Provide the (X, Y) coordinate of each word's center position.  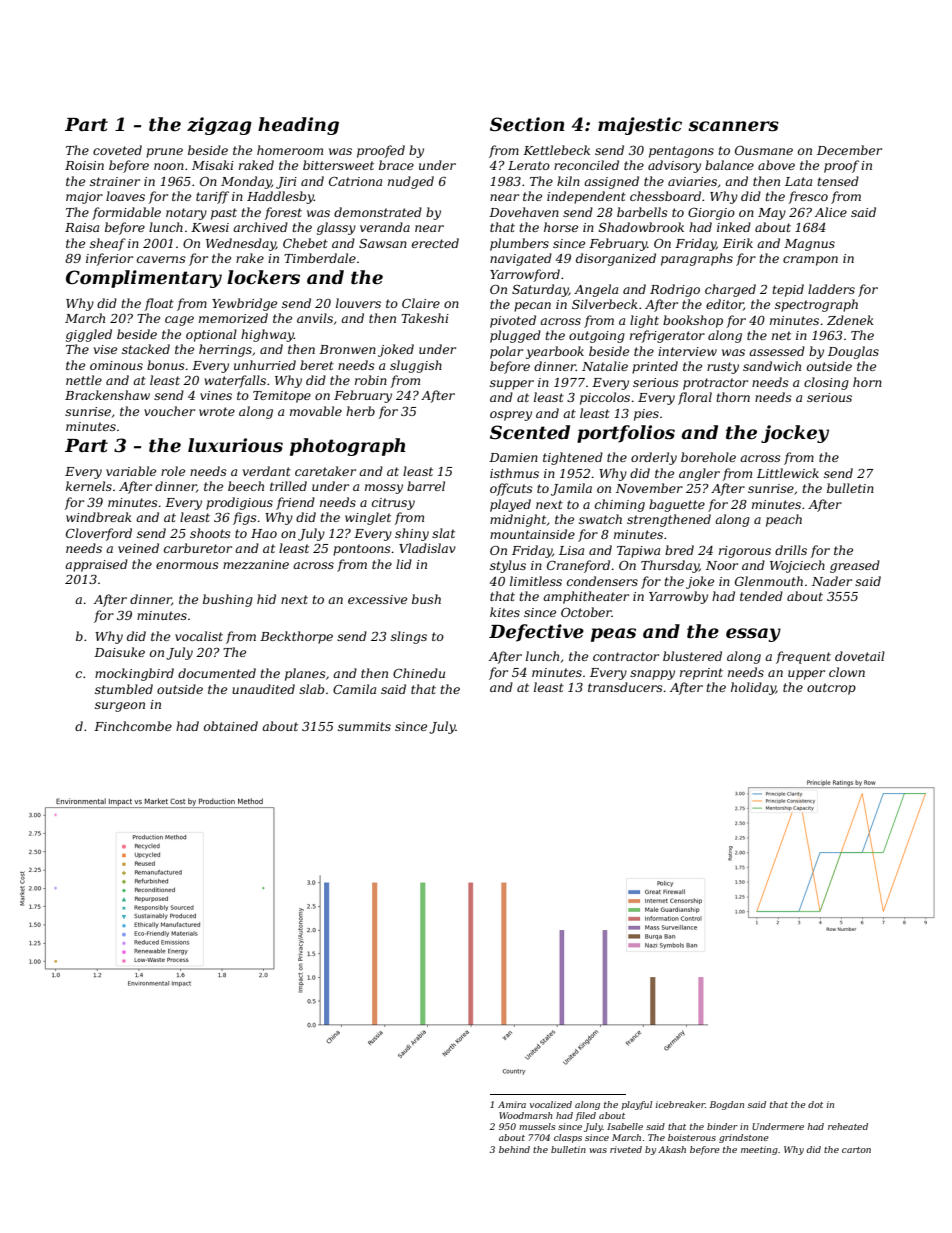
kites (505, 612)
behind (514, 1149)
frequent (803, 657)
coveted (117, 150)
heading (298, 126)
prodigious (239, 503)
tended (761, 596)
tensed (838, 181)
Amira (512, 1104)
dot (815, 1104)
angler (699, 474)
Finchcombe (133, 726)
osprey (511, 416)
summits (364, 726)
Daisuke (119, 652)
